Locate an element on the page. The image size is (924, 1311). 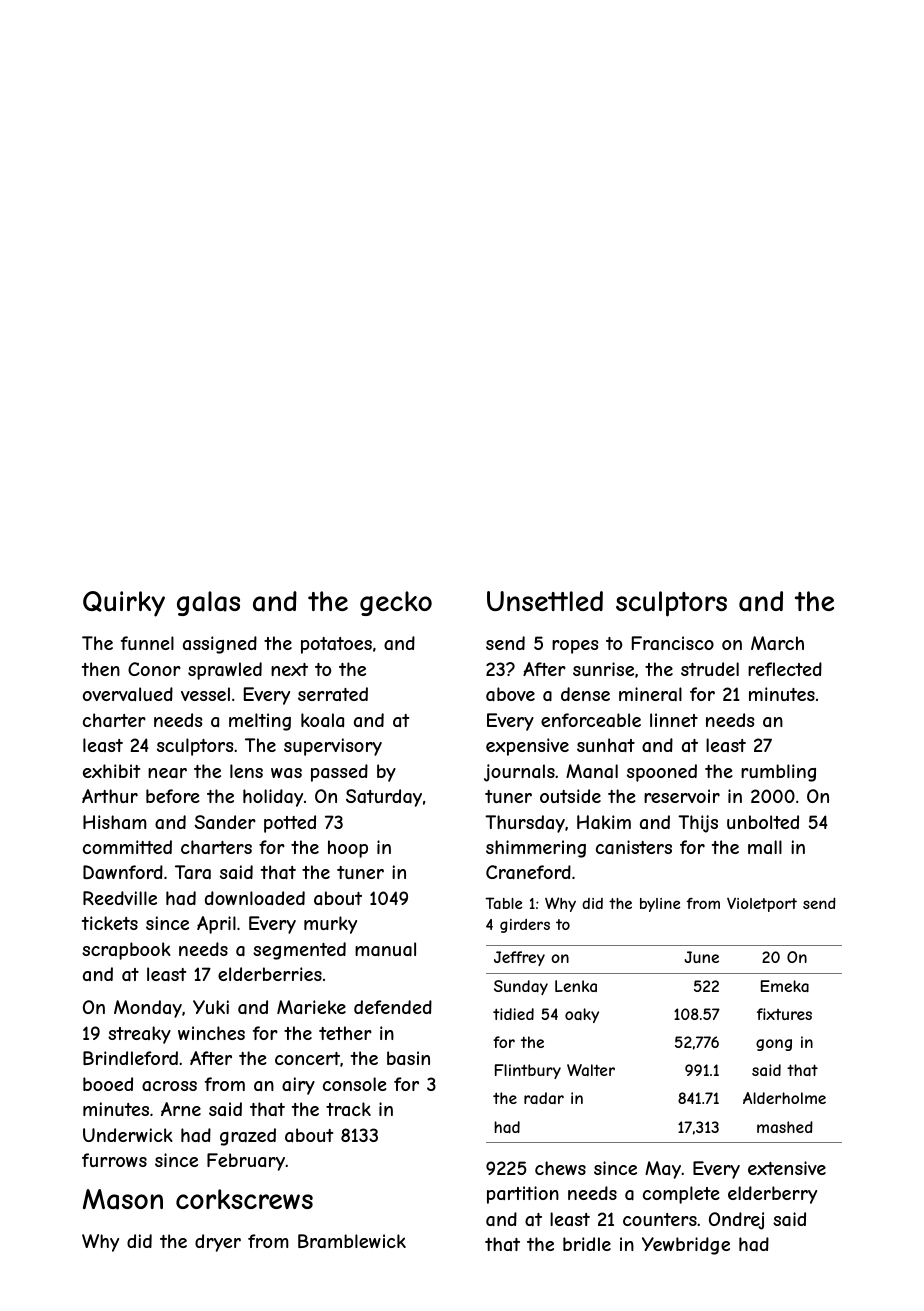
overvalued is located at coordinates (128, 694).
